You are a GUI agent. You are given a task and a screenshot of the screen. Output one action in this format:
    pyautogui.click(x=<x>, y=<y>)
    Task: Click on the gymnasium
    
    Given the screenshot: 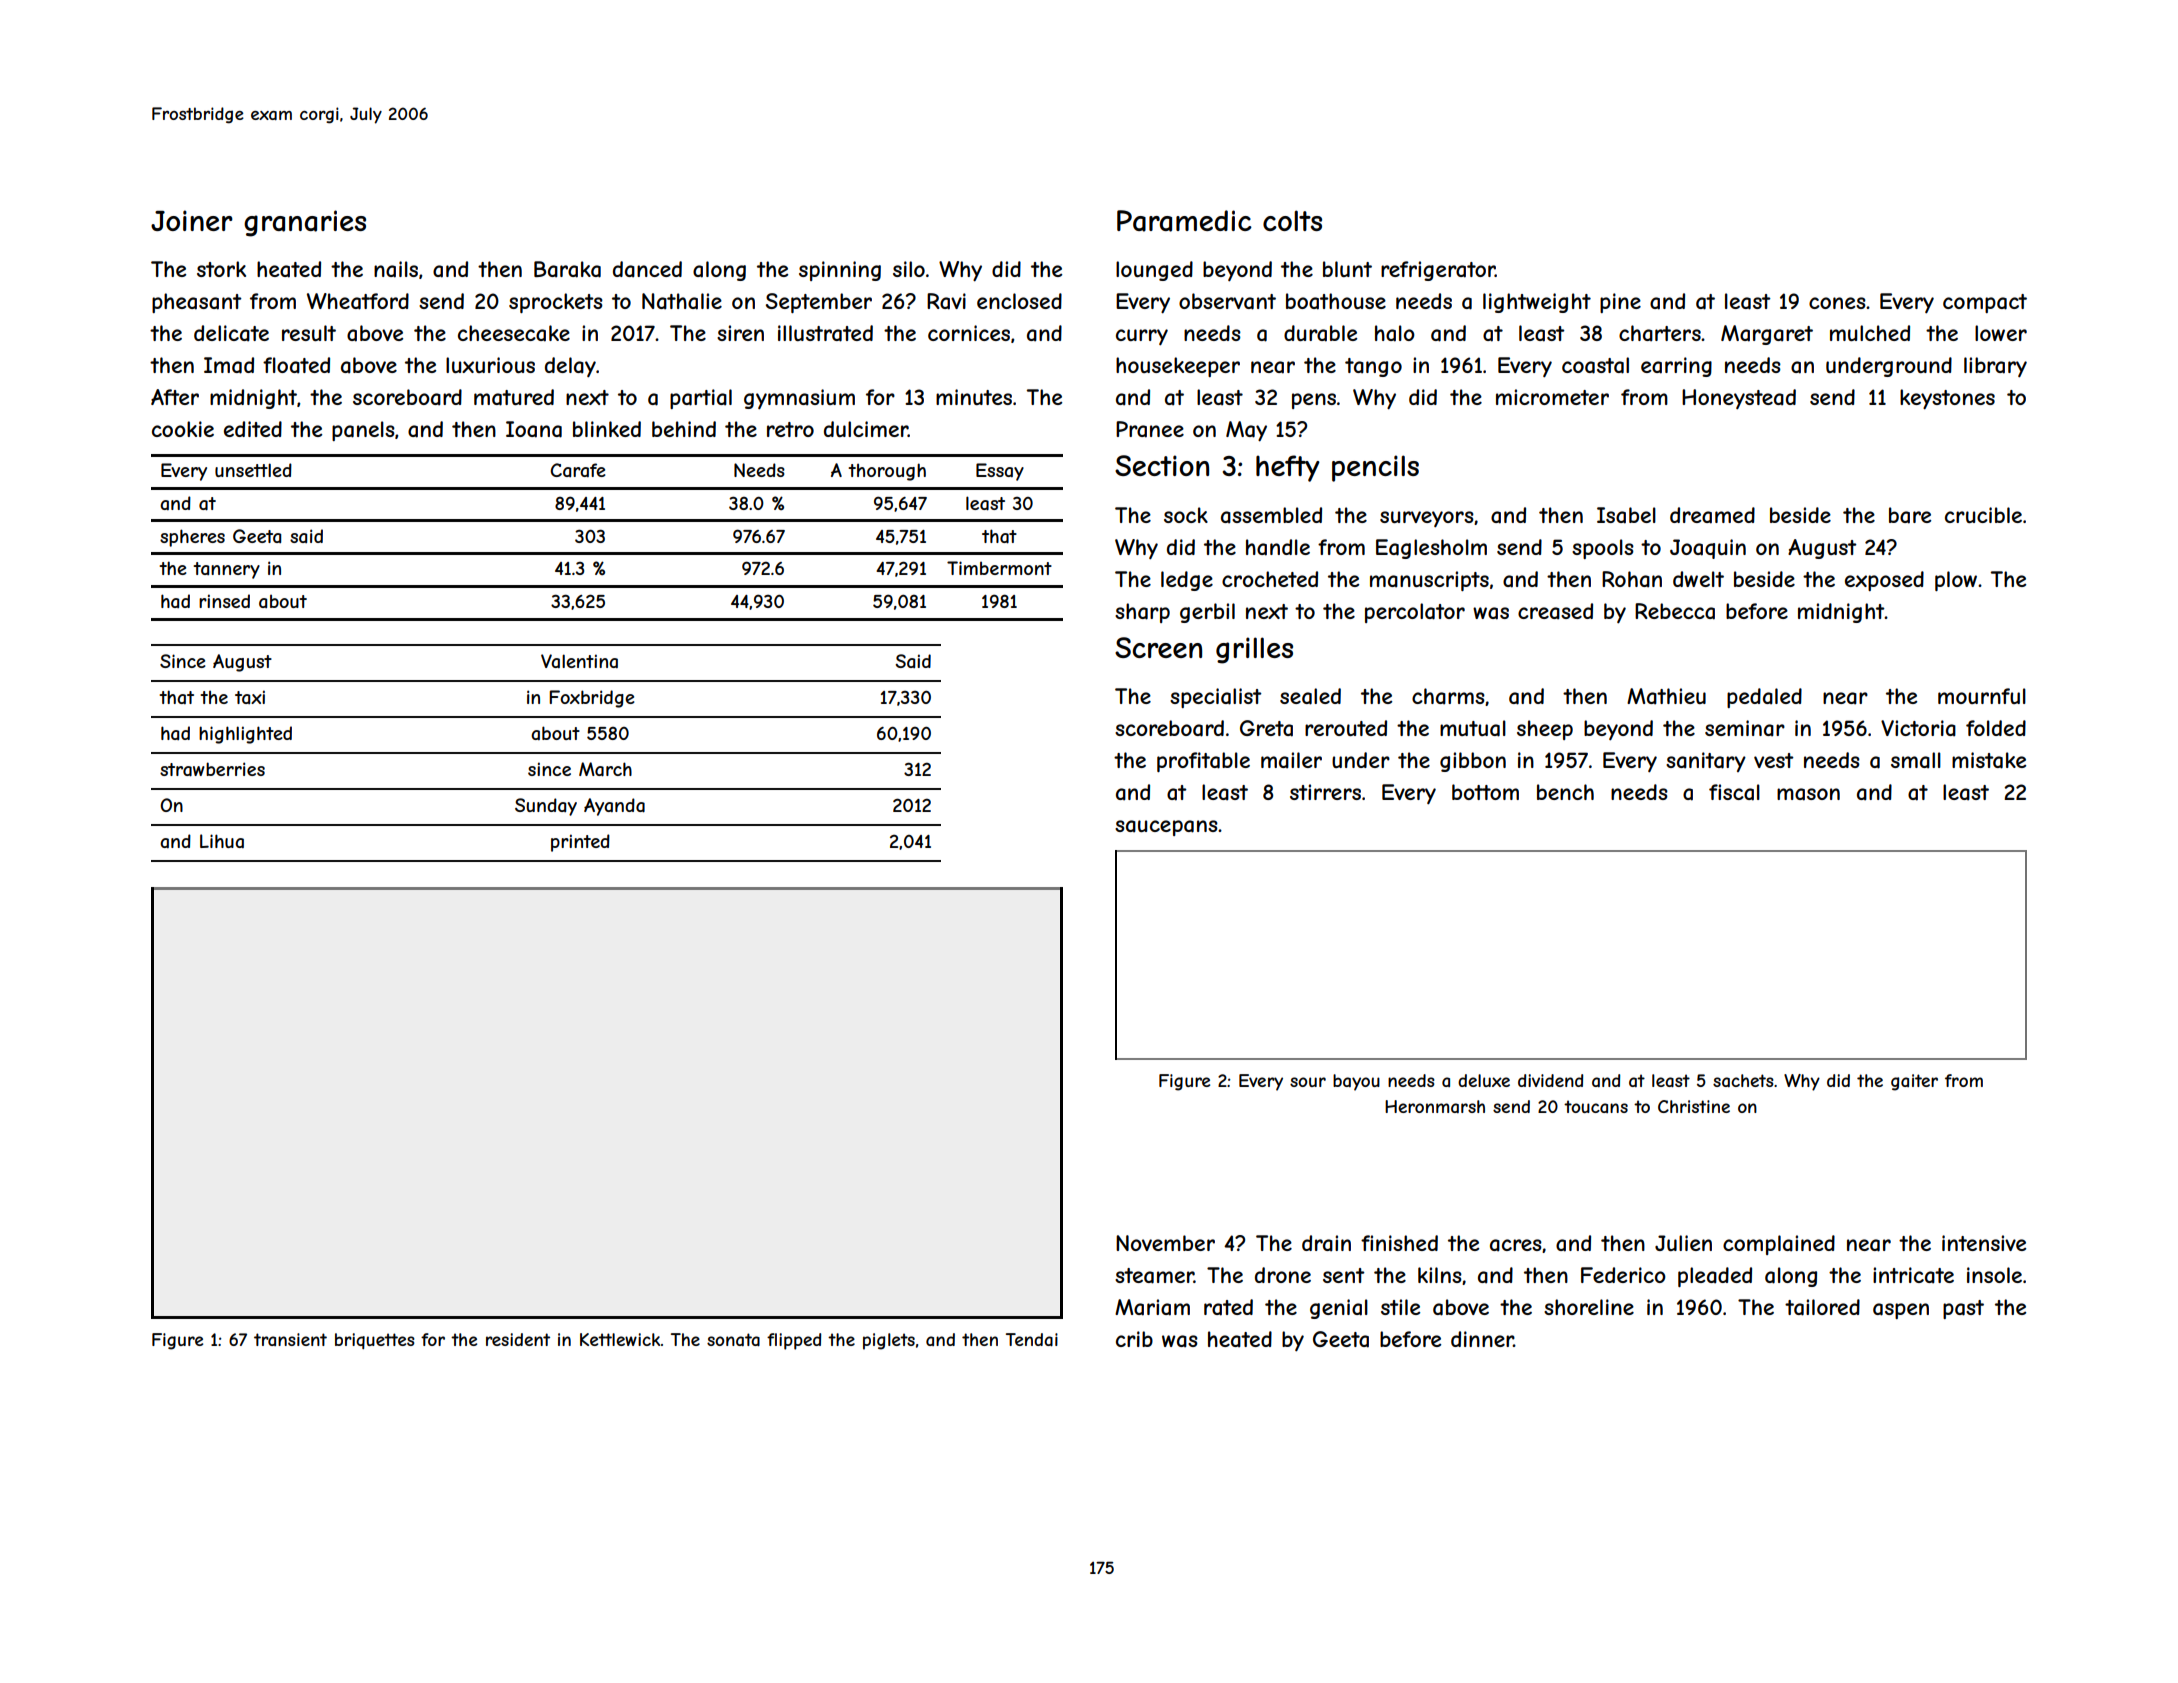 What is the action you would take?
    pyautogui.click(x=799, y=399)
